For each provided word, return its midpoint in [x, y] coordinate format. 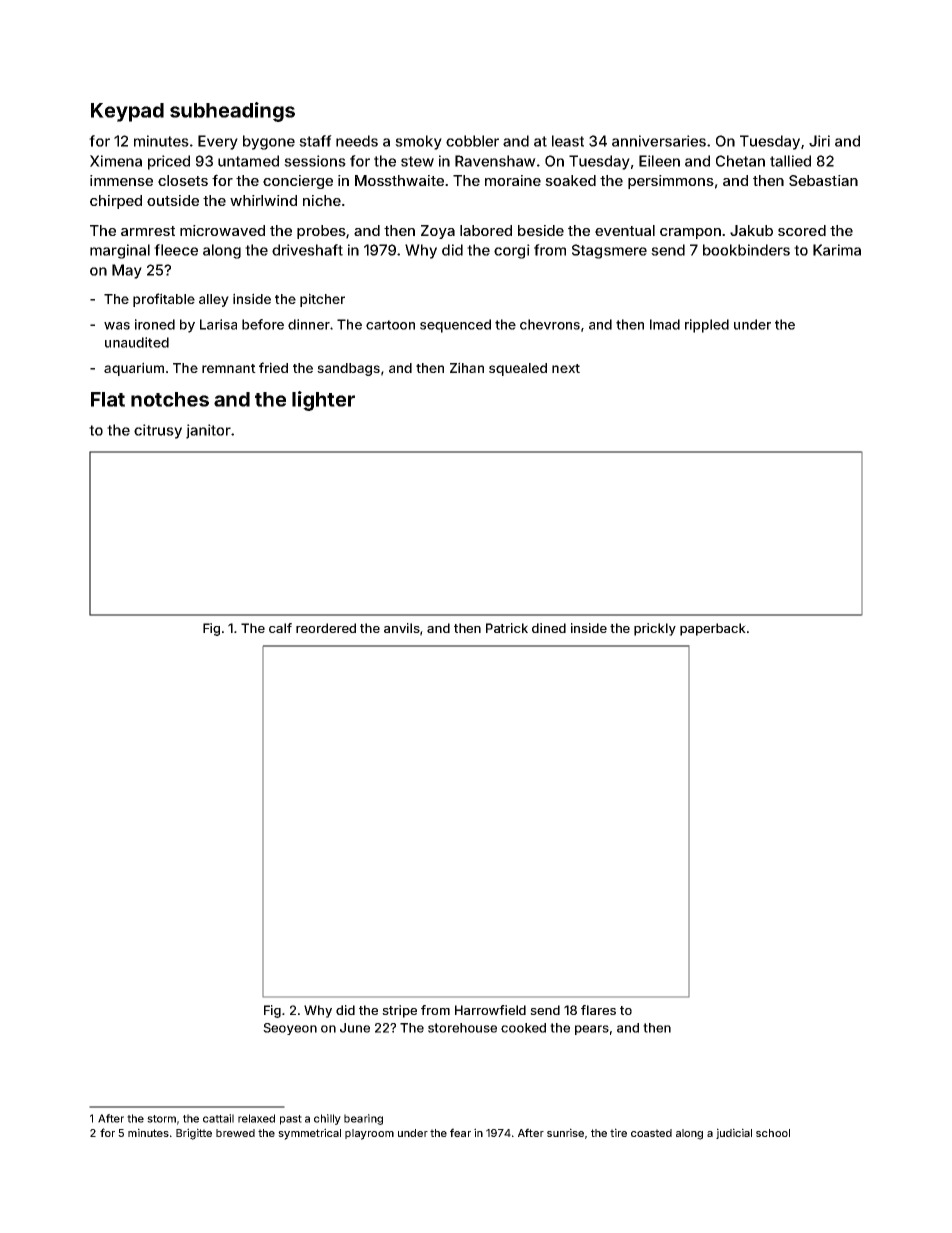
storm [161, 1119]
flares [598, 1010]
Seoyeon [290, 1029]
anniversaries [659, 141]
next [566, 368]
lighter [323, 401]
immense [121, 180]
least [568, 141]
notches [170, 399]
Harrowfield [490, 1010]
